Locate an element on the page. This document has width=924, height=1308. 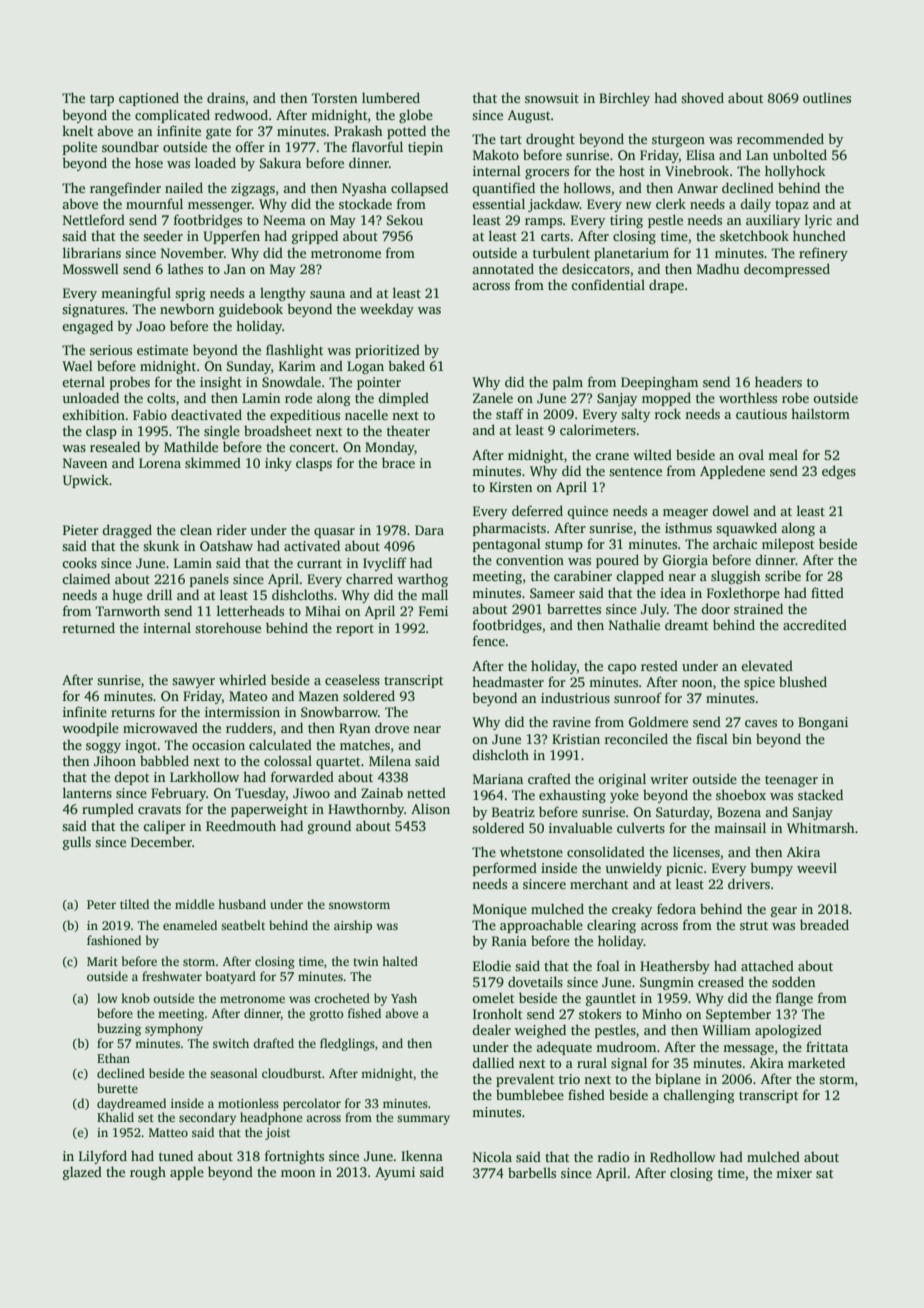
halted is located at coordinates (400, 961).
